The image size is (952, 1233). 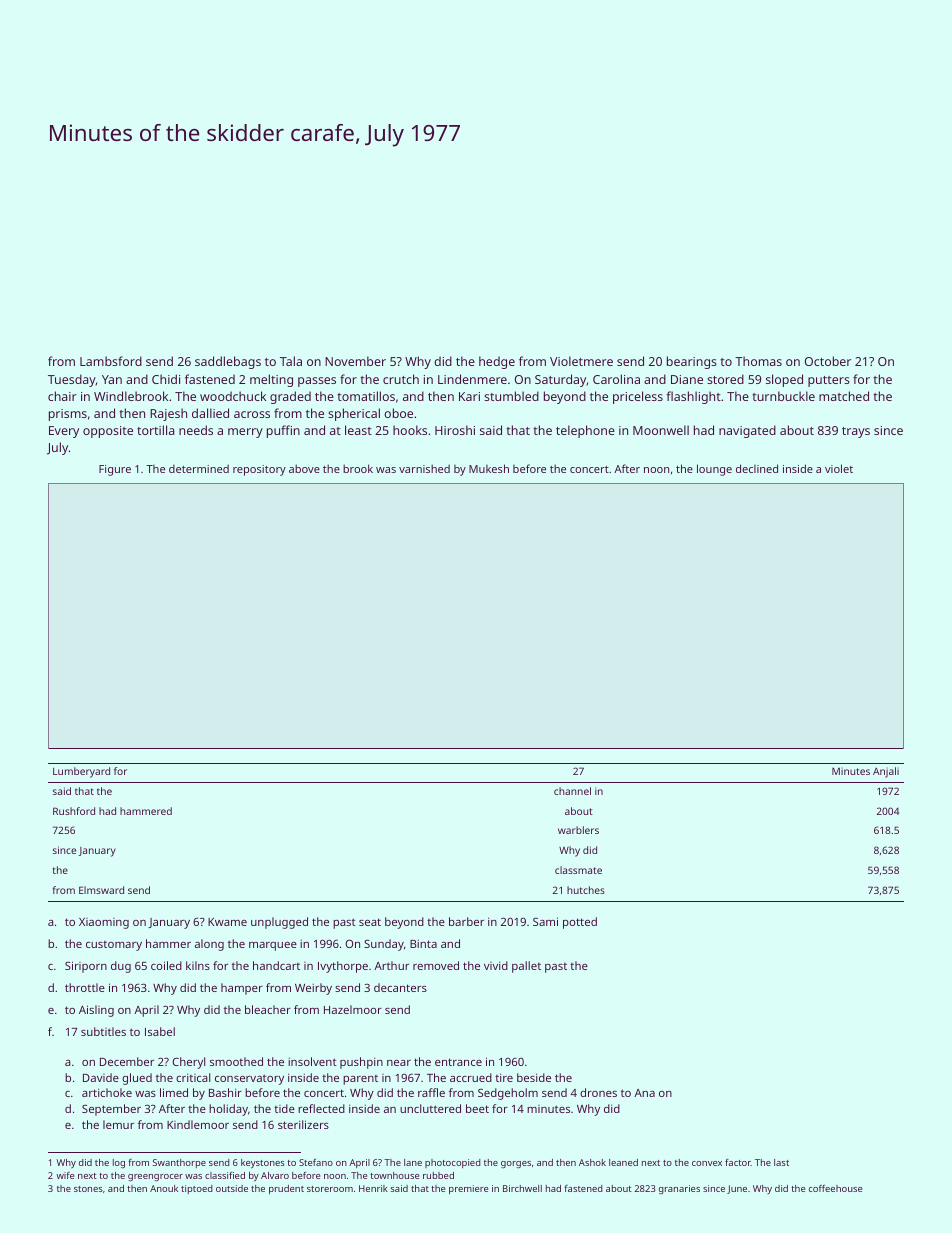 What do you see at coordinates (497, 362) in the screenshot?
I see `hedge` at bounding box center [497, 362].
